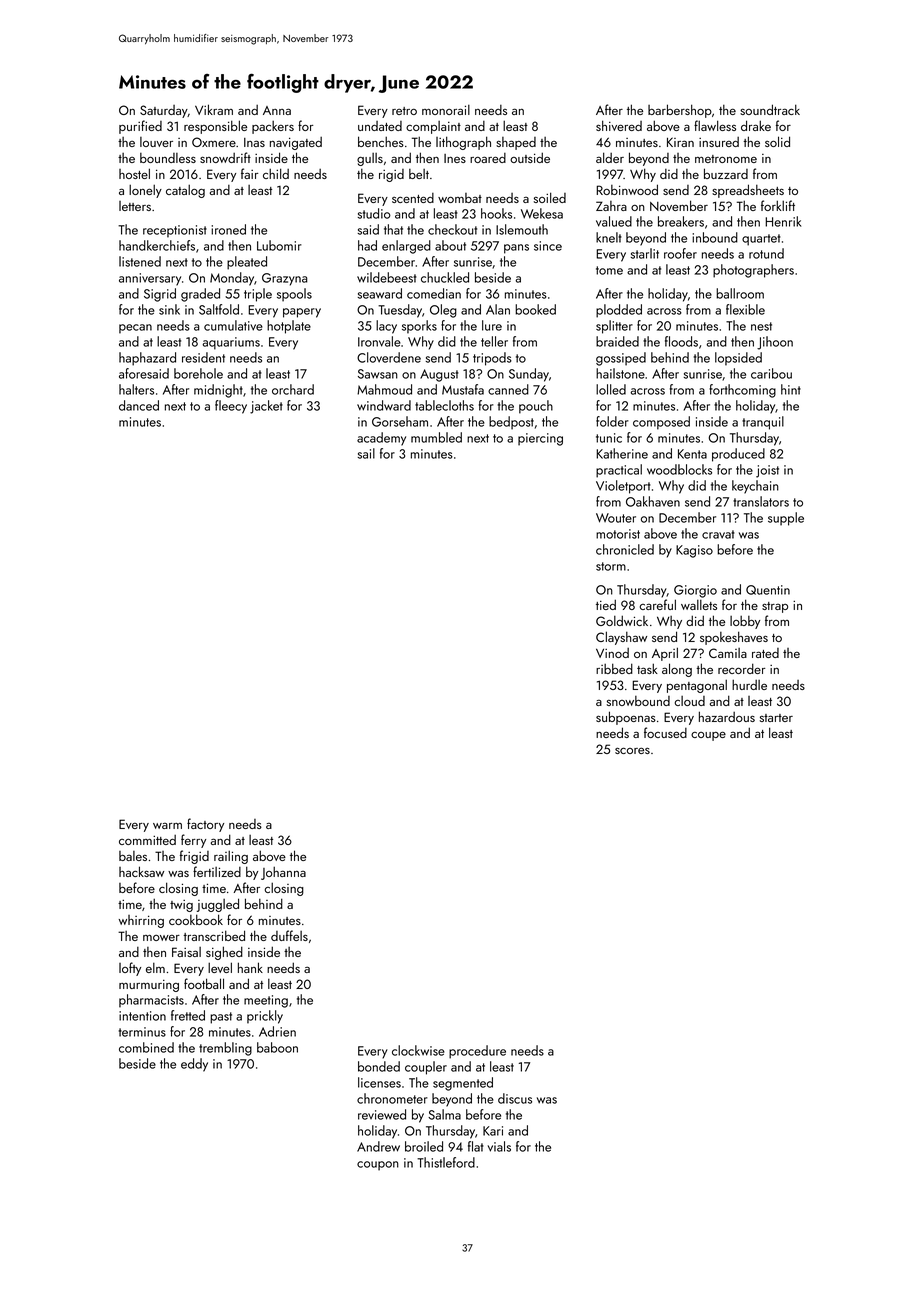 The width and height of the document is (924, 1308). Describe the element at coordinates (665, 732) in the document. I see `focused` at that location.
